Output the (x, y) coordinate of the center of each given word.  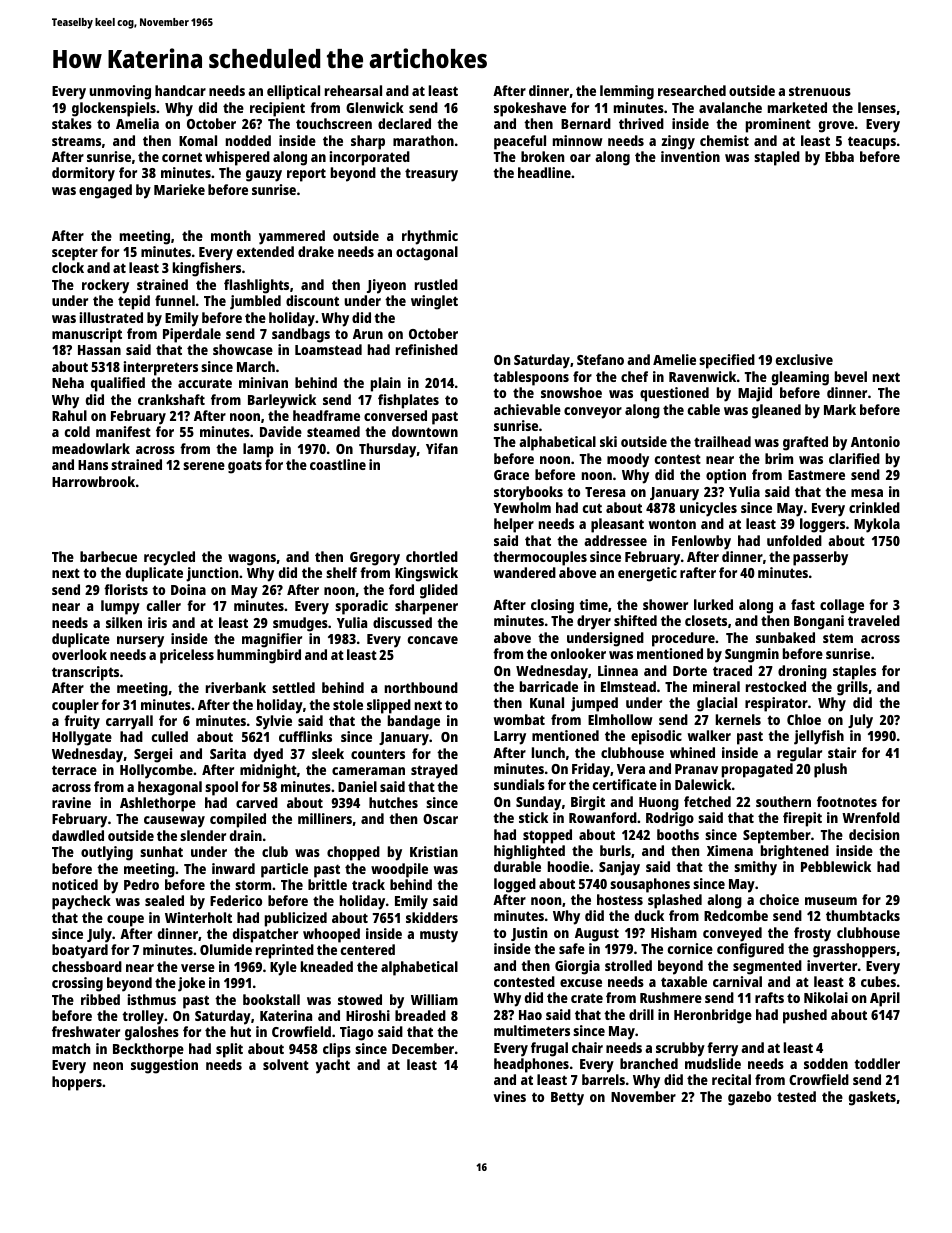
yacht (332, 1066)
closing (552, 606)
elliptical (293, 92)
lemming (627, 92)
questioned (674, 394)
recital (731, 1079)
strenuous (820, 91)
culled (170, 736)
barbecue (108, 556)
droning (802, 672)
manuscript (87, 335)
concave (433, 640)
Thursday (387, 450)
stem (838, 638)
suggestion (164, 1066)
